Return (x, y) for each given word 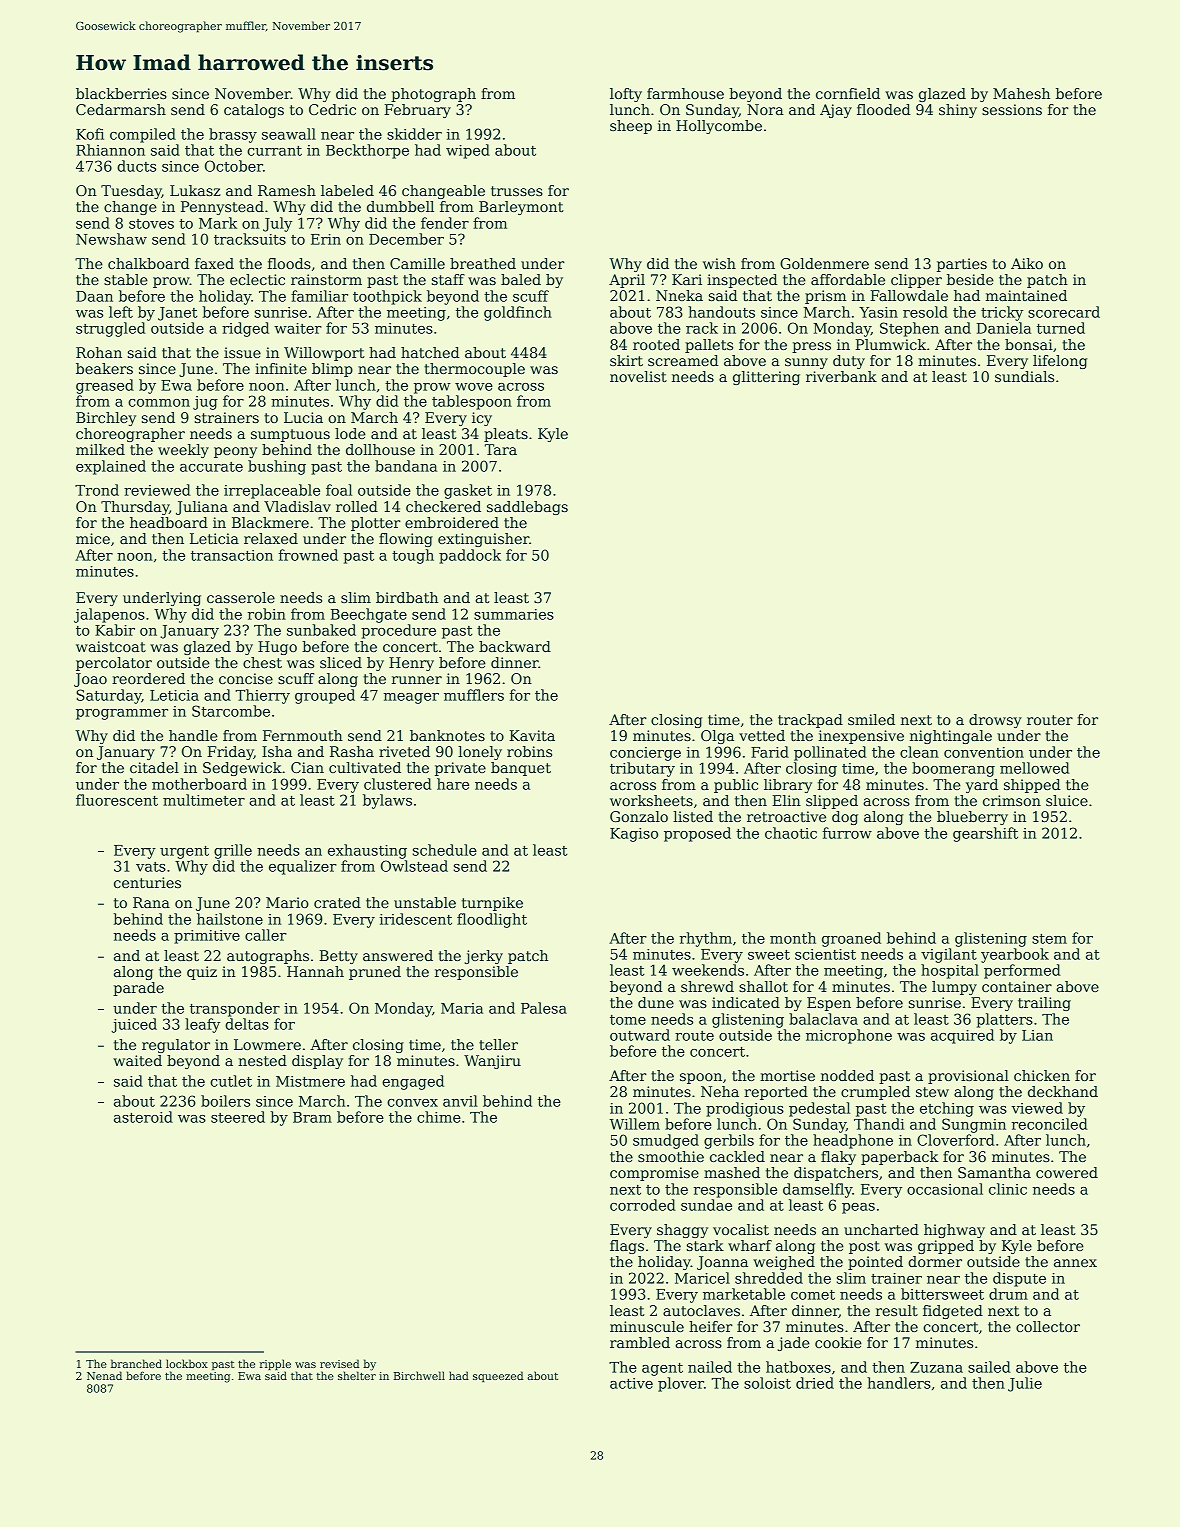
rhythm (706, 939)
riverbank (841, 376)
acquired (962, 1036)
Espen (829, 1004)
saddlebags (527, 508)
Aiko (1027, 263)
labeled (347, 190)
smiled (871, 719)
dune (656, 1002)
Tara (501, 449)
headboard (169, 522)
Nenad (104, 1375)
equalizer (303, 867)
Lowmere (267, 1044)
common (159, 403)
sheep (631, 127)
